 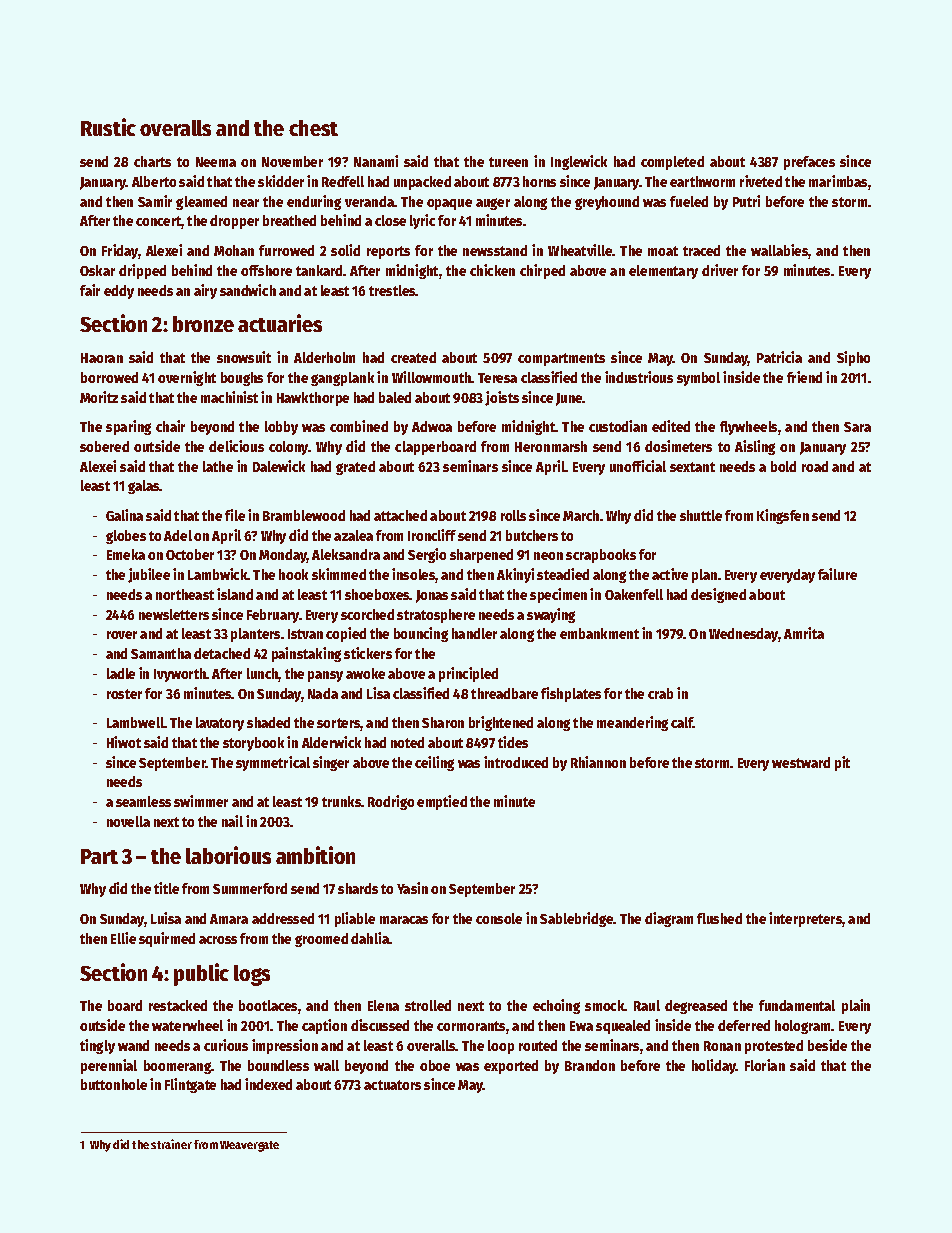 I want to click on console, so click(x=499, y=918).
